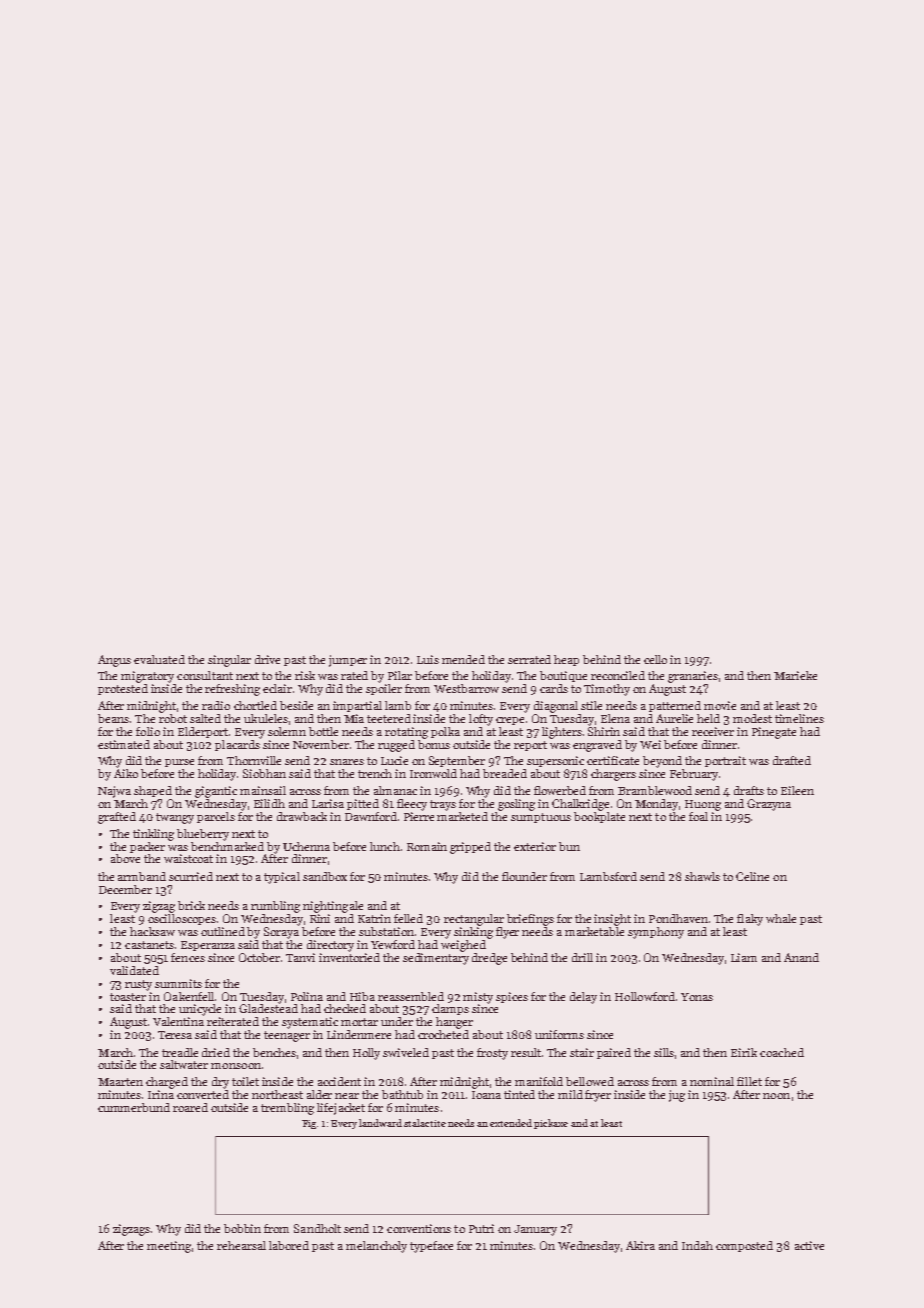 This page has width=924, height=1308. Describe the element at coordinates (357, 706) in the page. I see `impartial` at that location.
